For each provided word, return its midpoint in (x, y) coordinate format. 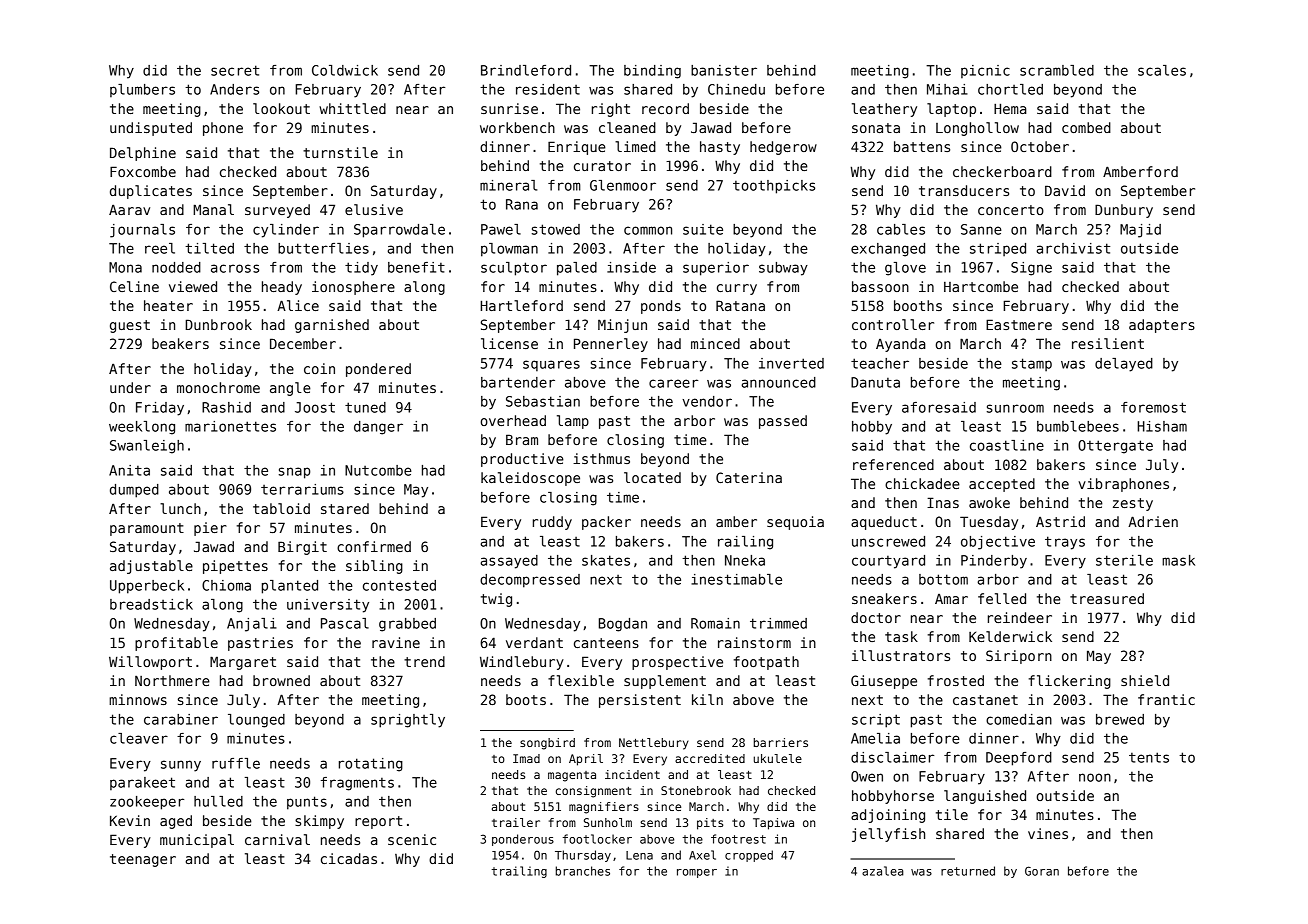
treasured (1107, 598)
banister (724, 70)
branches (583, 871)
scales (1162, 70)
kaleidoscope (530, 479)
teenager (143, 860)
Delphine (143, 154)
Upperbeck (147, 587)
